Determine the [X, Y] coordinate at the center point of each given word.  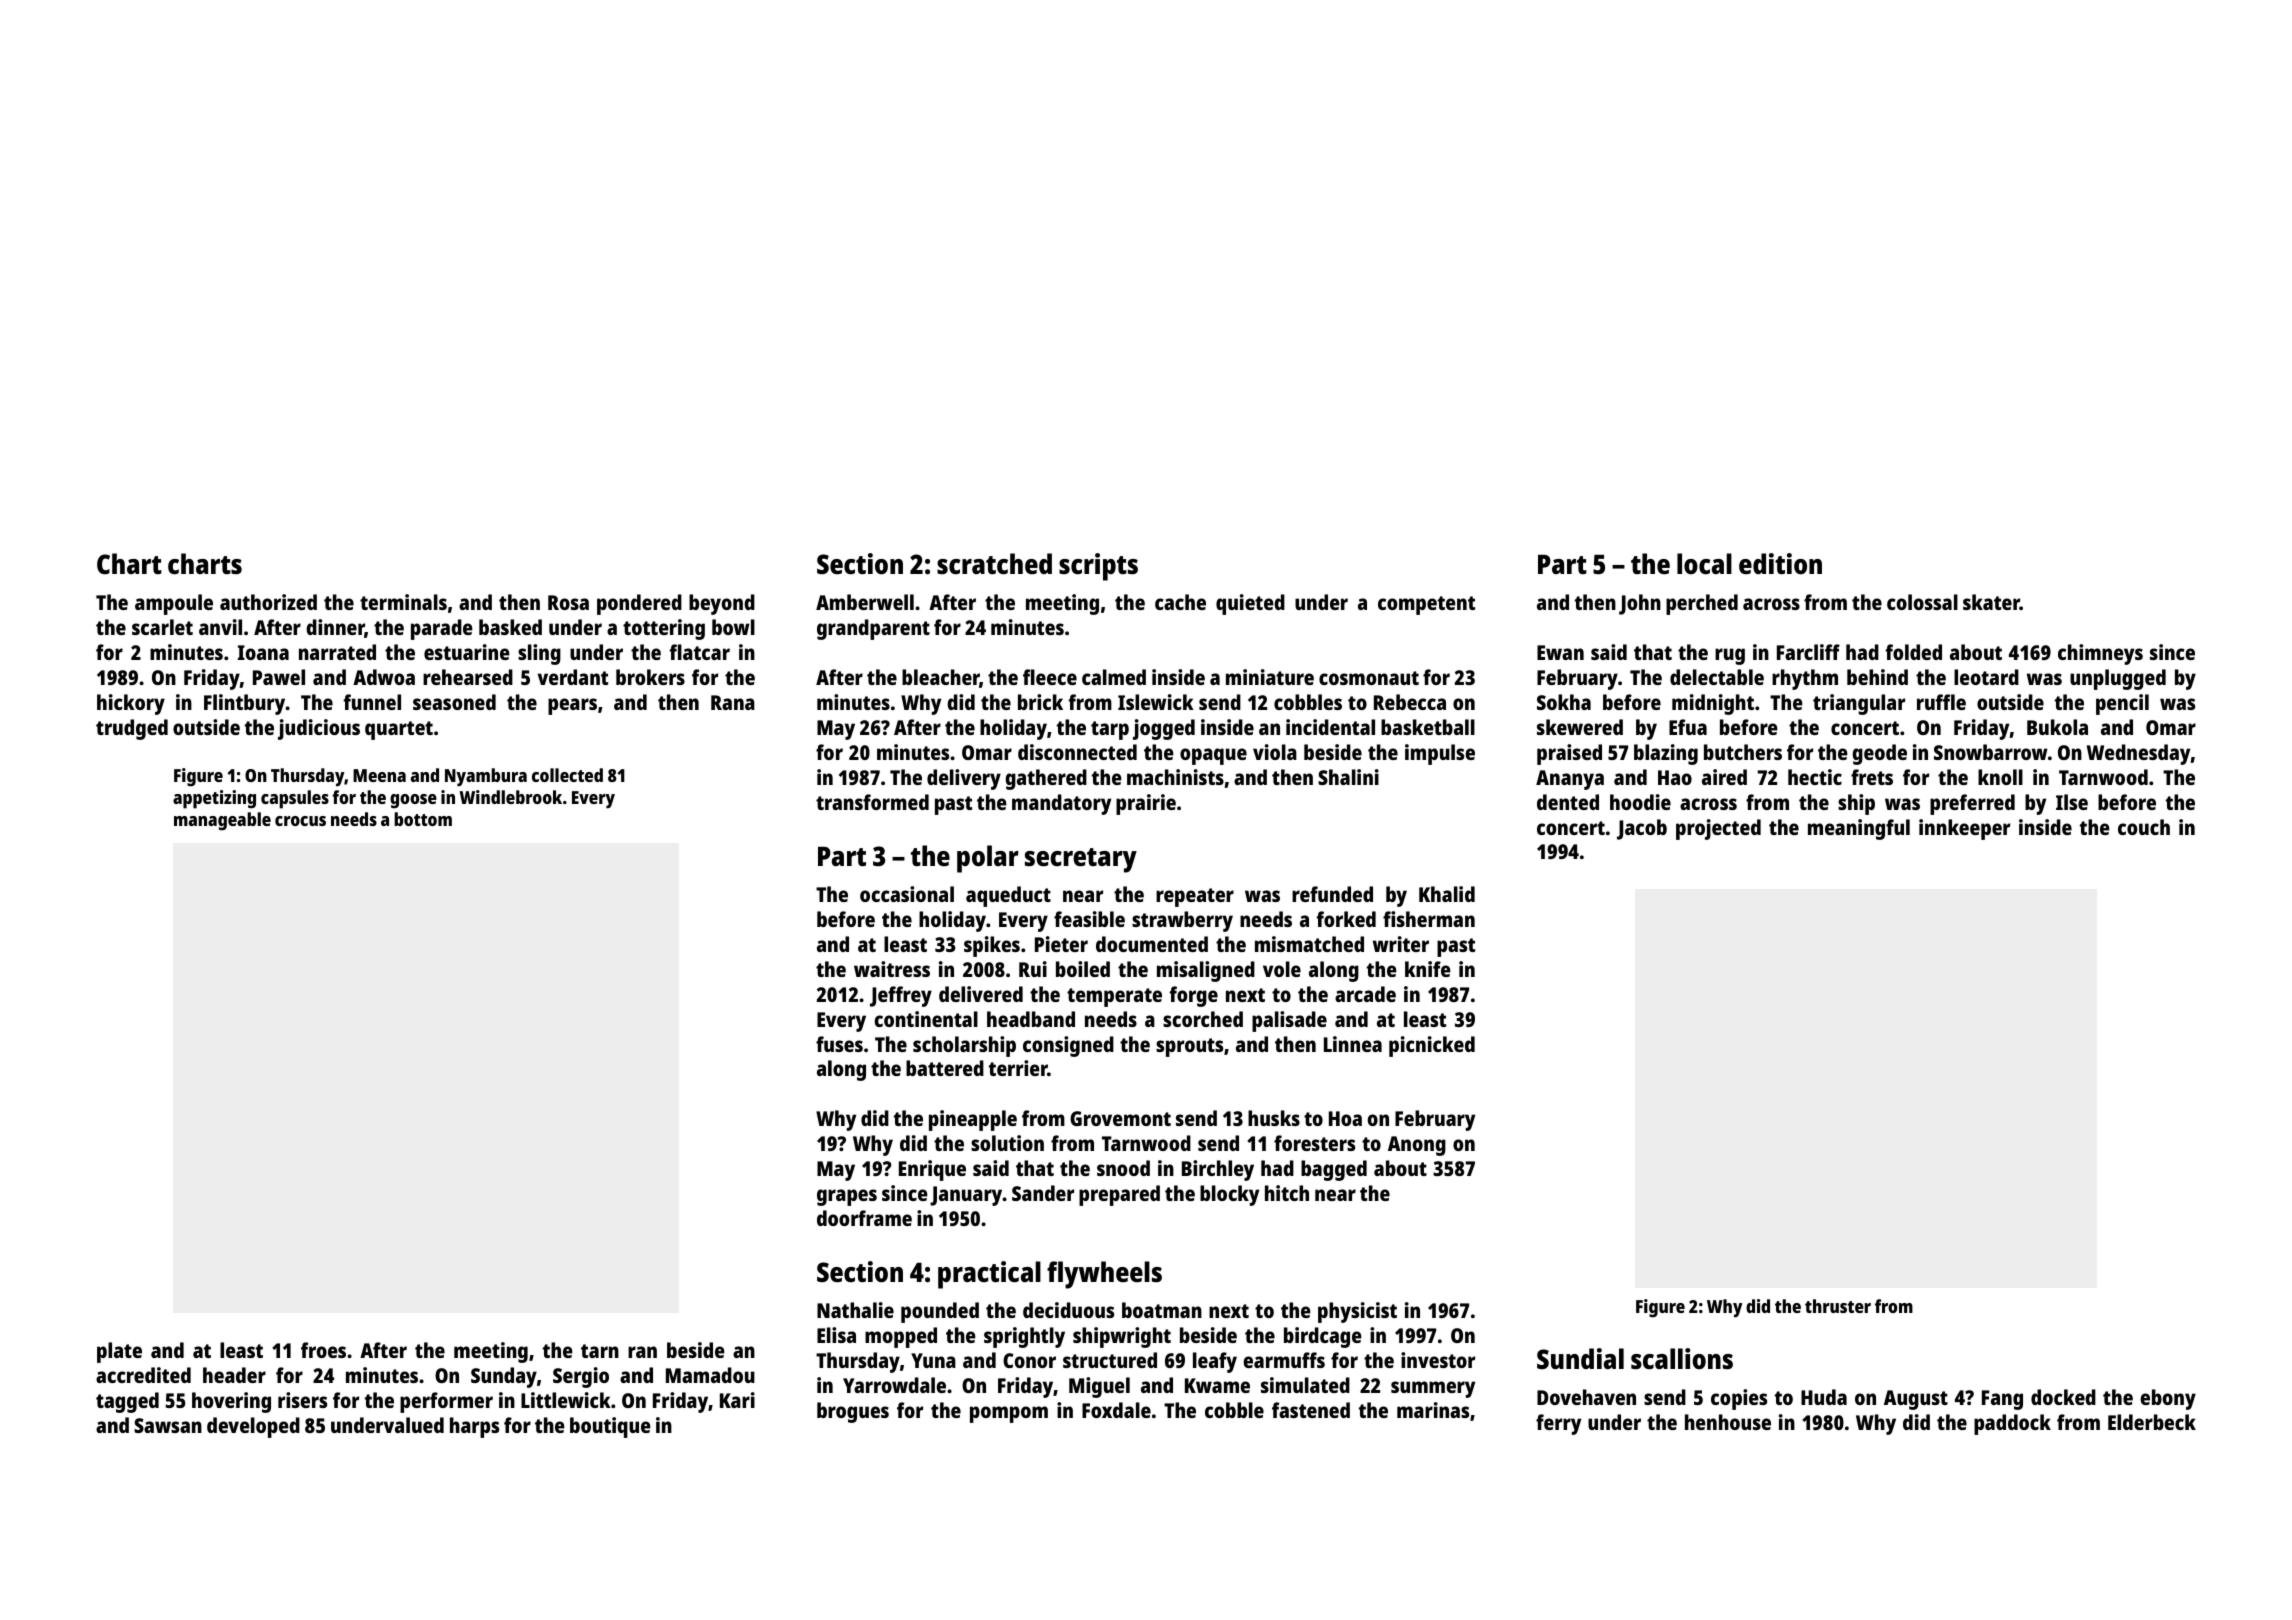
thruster [1838, 1306]
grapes [847, 1197]
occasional [907, 894]
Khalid [1447, 894]
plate [119, 1352]
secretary [1081, 860]
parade [442, 629]
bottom [423, 819]
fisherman [1429, 919]
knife [1428, 969]
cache [1180, 602]
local [1704, 563]
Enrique [932, 1170]
